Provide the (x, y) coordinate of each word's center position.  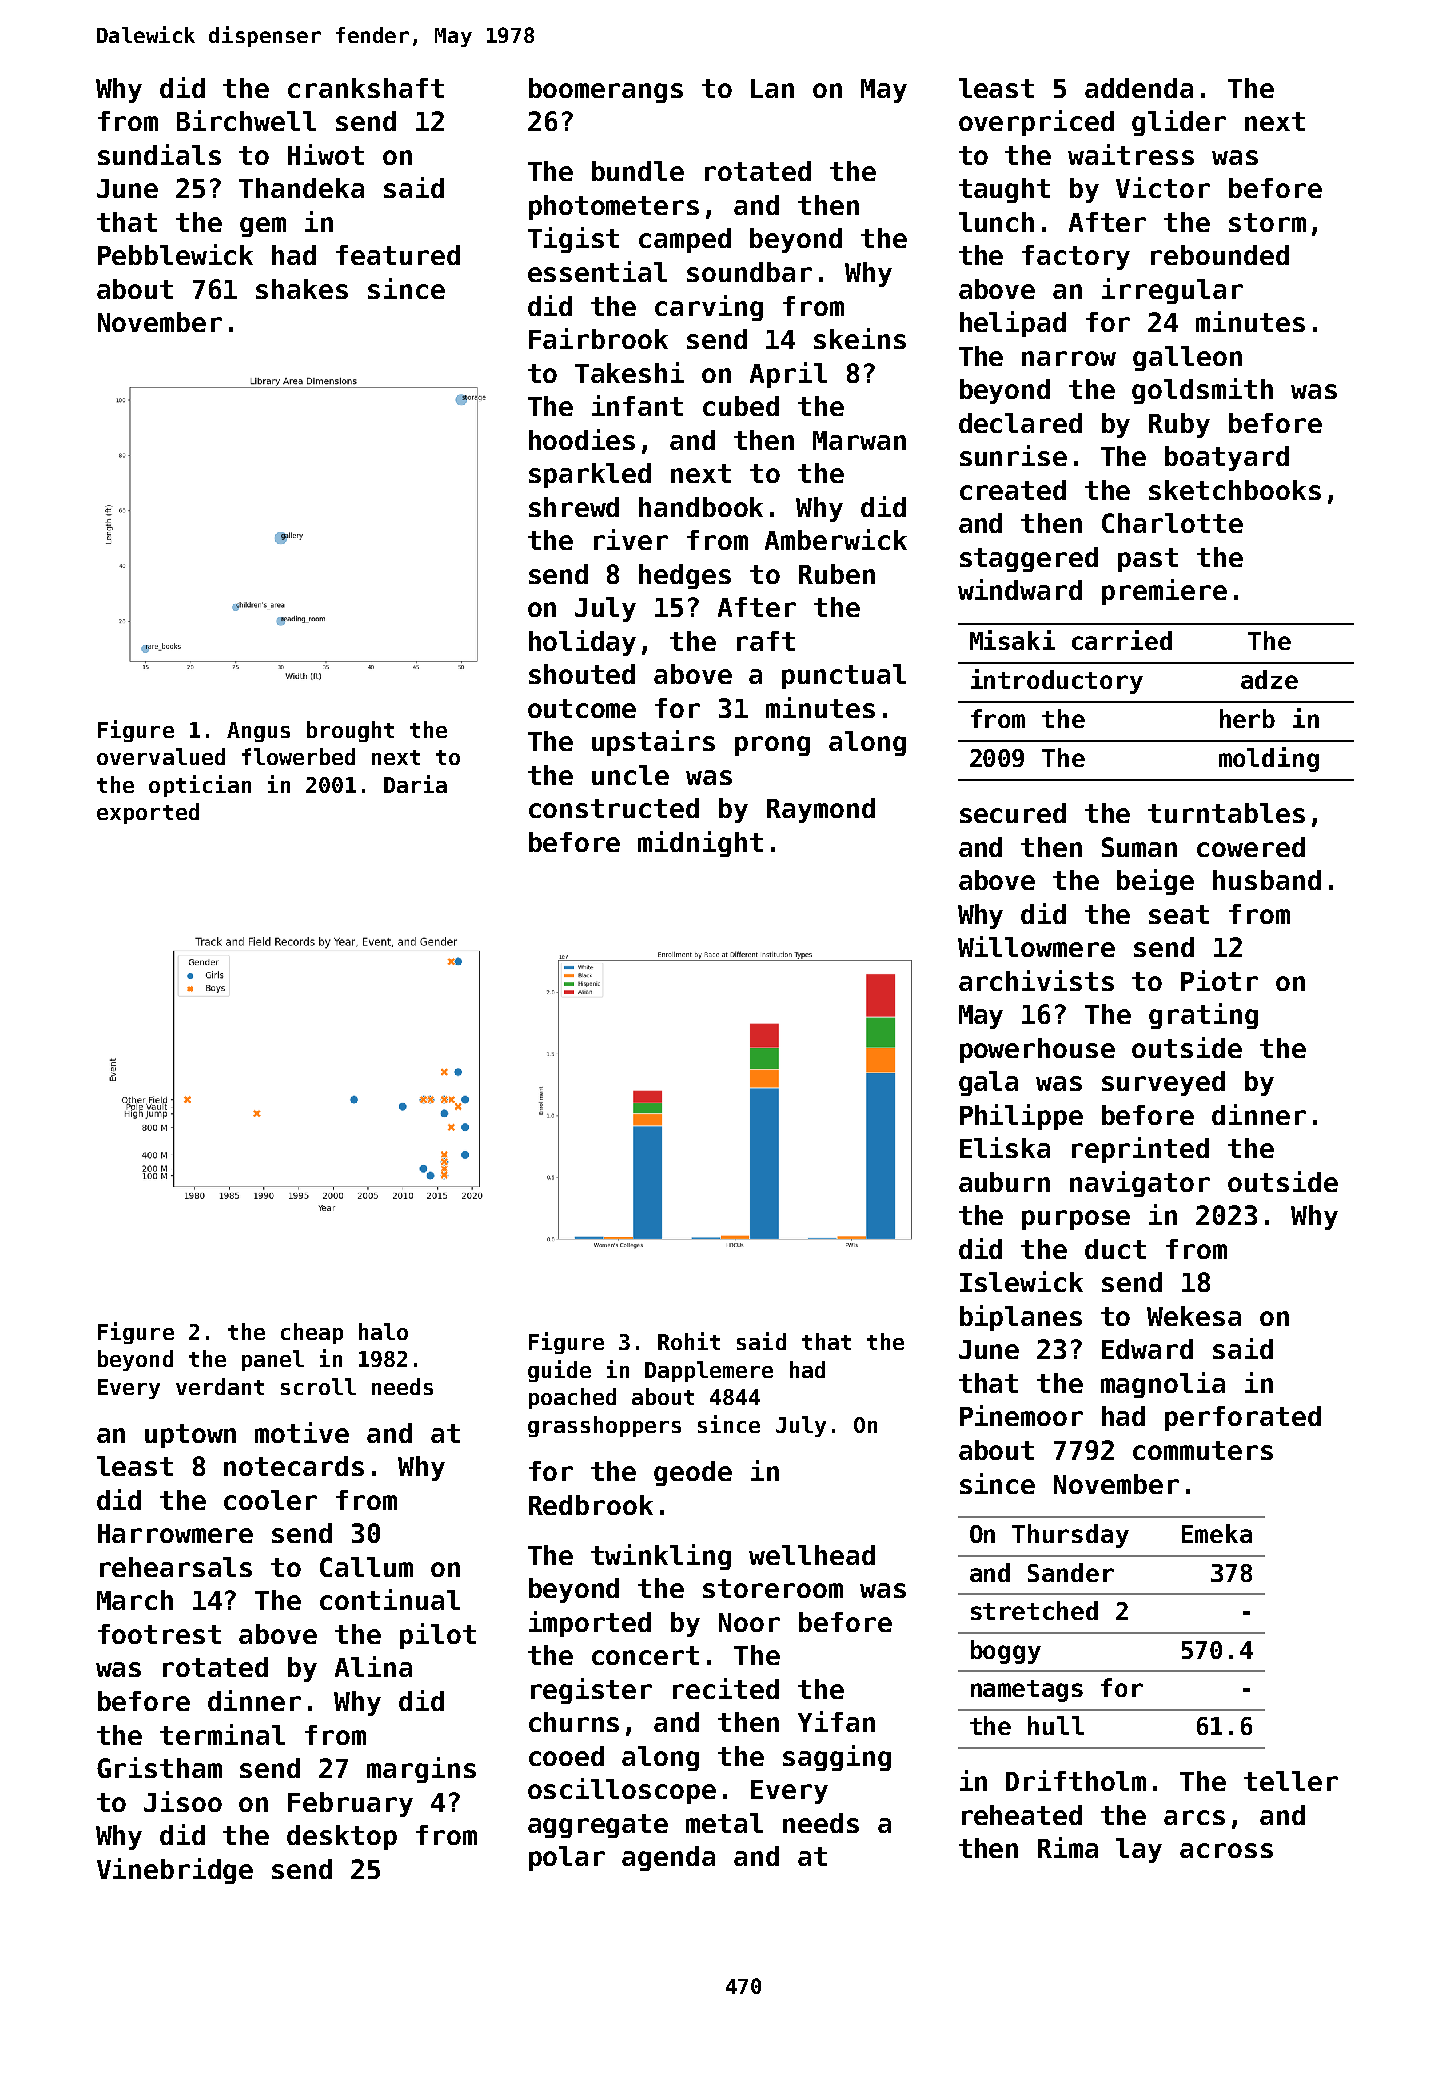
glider (1179, 123)
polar (567, 1858)
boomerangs (606, 90)
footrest (159, 1634)
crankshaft (366, 88)
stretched (1034, 1610)
